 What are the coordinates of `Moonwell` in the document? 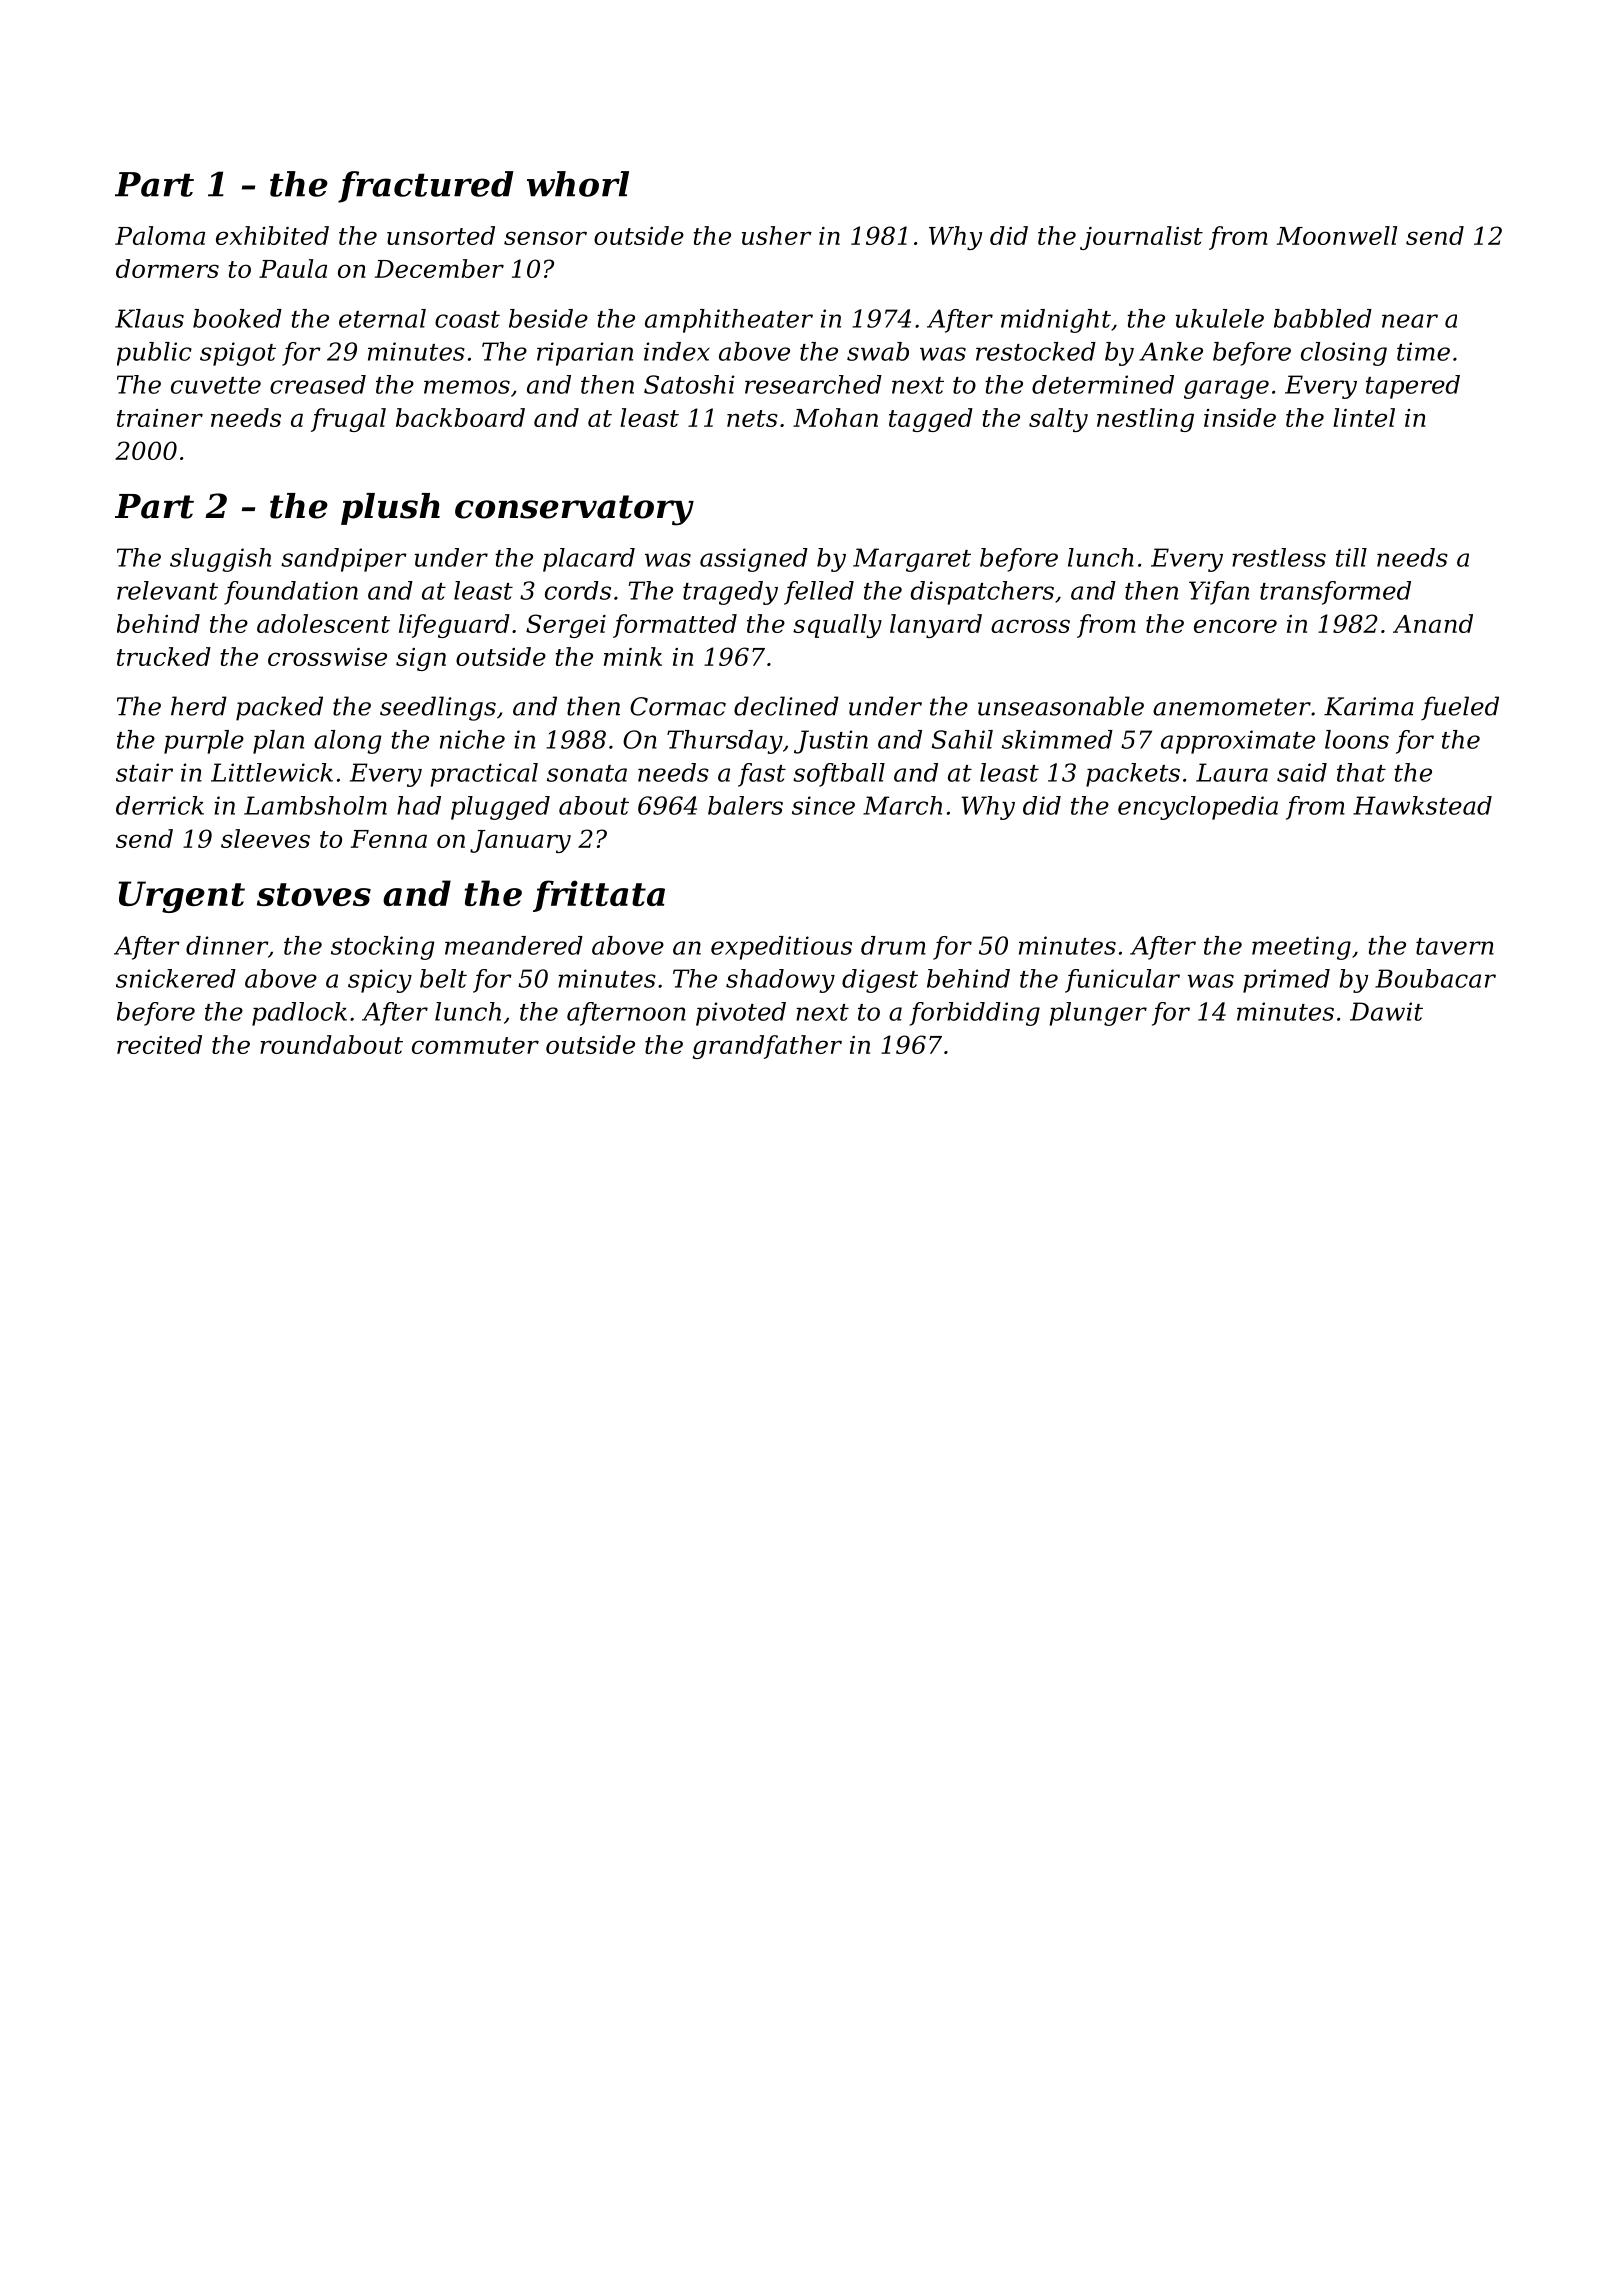 It's located at (1337, 235).
